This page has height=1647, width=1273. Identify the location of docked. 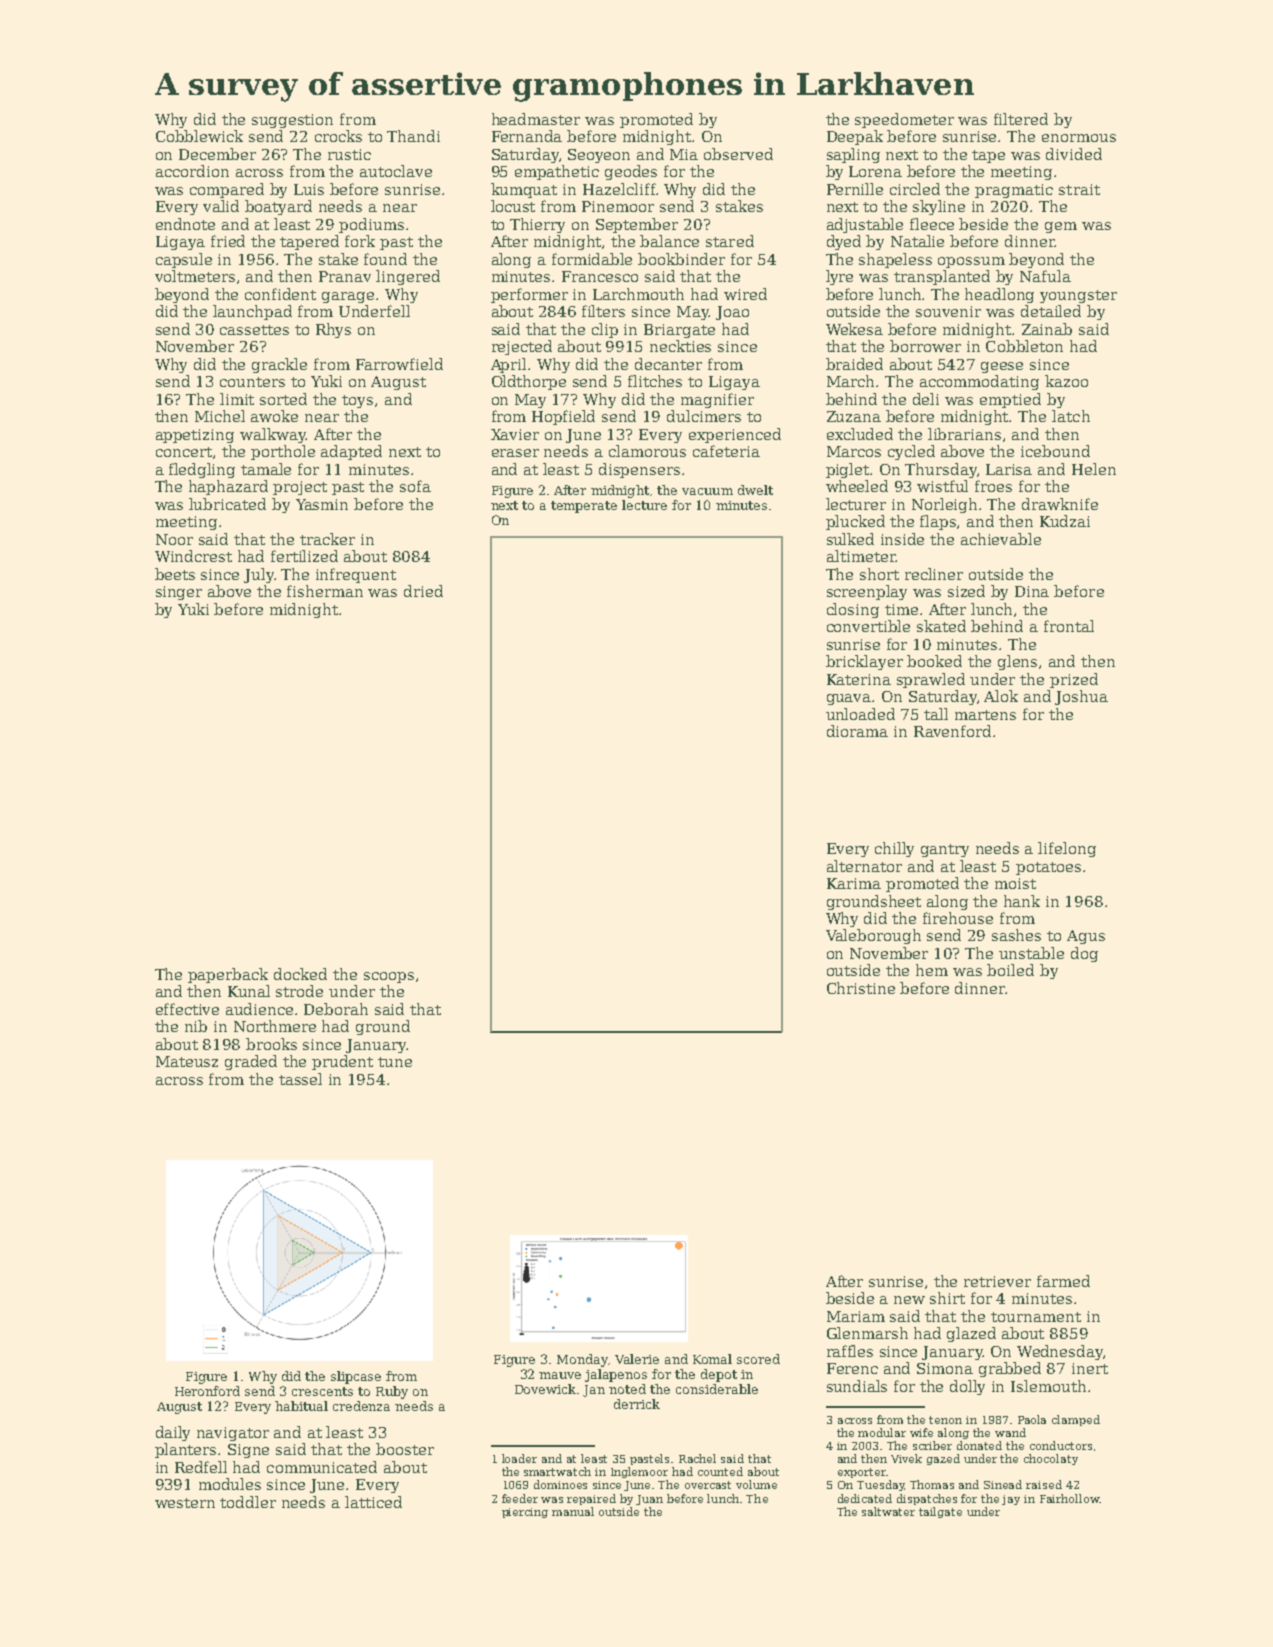
(300, 974).
